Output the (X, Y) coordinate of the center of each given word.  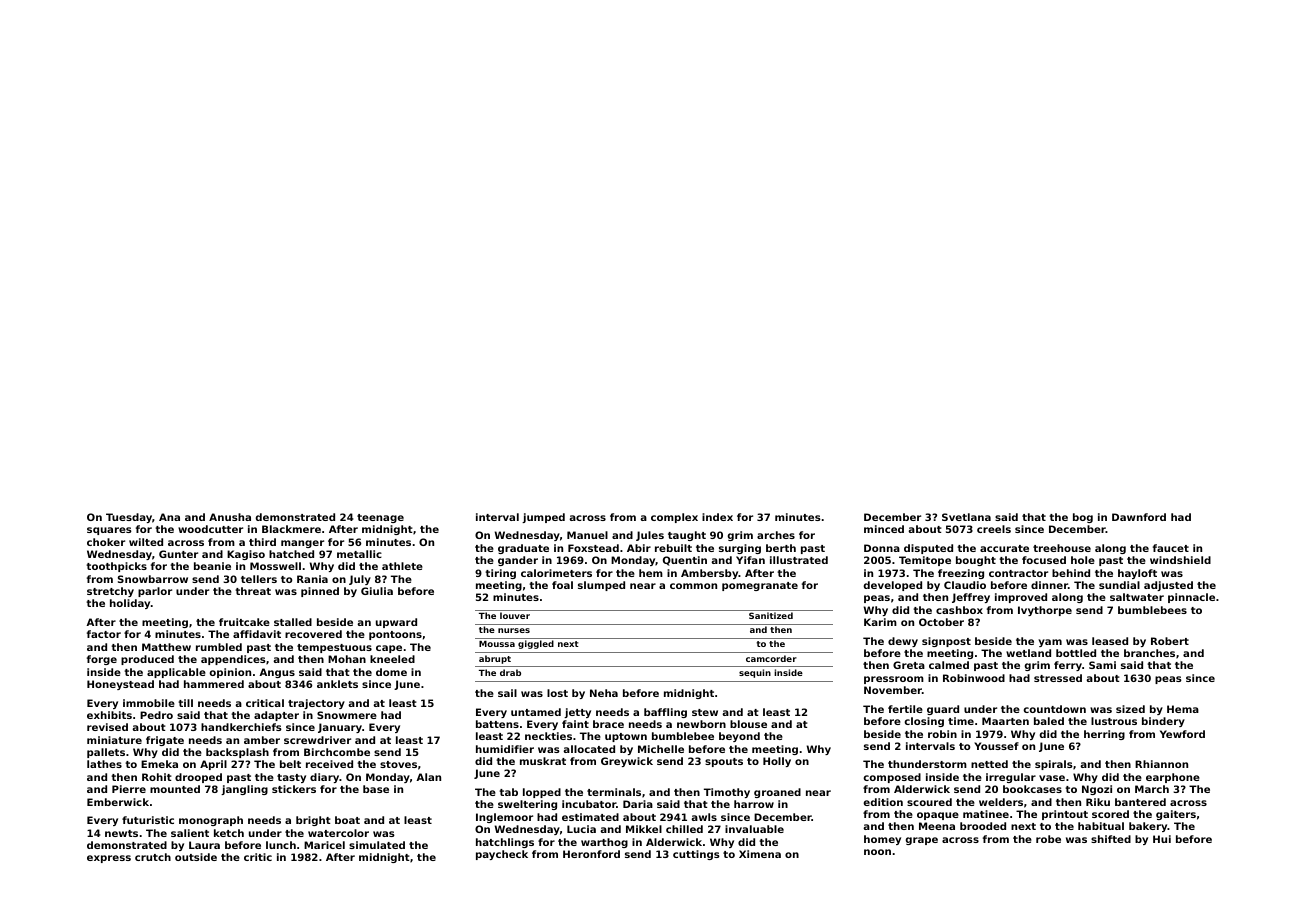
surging (740, 549)
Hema (1183, 709)
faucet (1171, 548)
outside (196, 857)
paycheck (502, 855)
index (717, 517)
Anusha (230, 517)
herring (1104, 735)
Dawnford (1139, 517)
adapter (276, 716)
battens (497, 724)
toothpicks (116, 567)
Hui (1162, 839)
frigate (165, 741)
